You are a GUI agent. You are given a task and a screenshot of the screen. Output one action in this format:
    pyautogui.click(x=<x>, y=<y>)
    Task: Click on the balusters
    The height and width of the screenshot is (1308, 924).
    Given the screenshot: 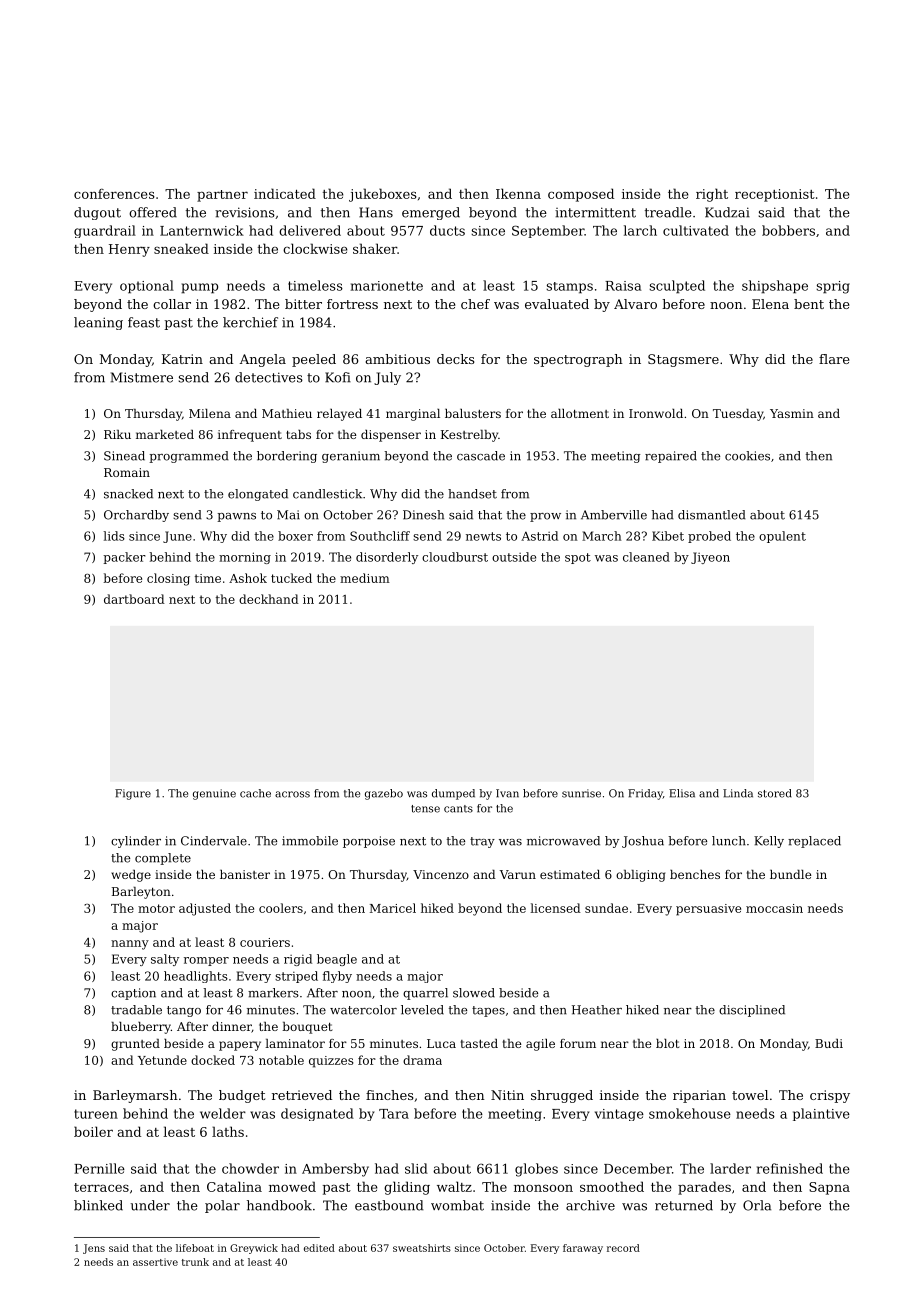 What is the action you would take?
    pyautogui.click(x=473, y=413)
